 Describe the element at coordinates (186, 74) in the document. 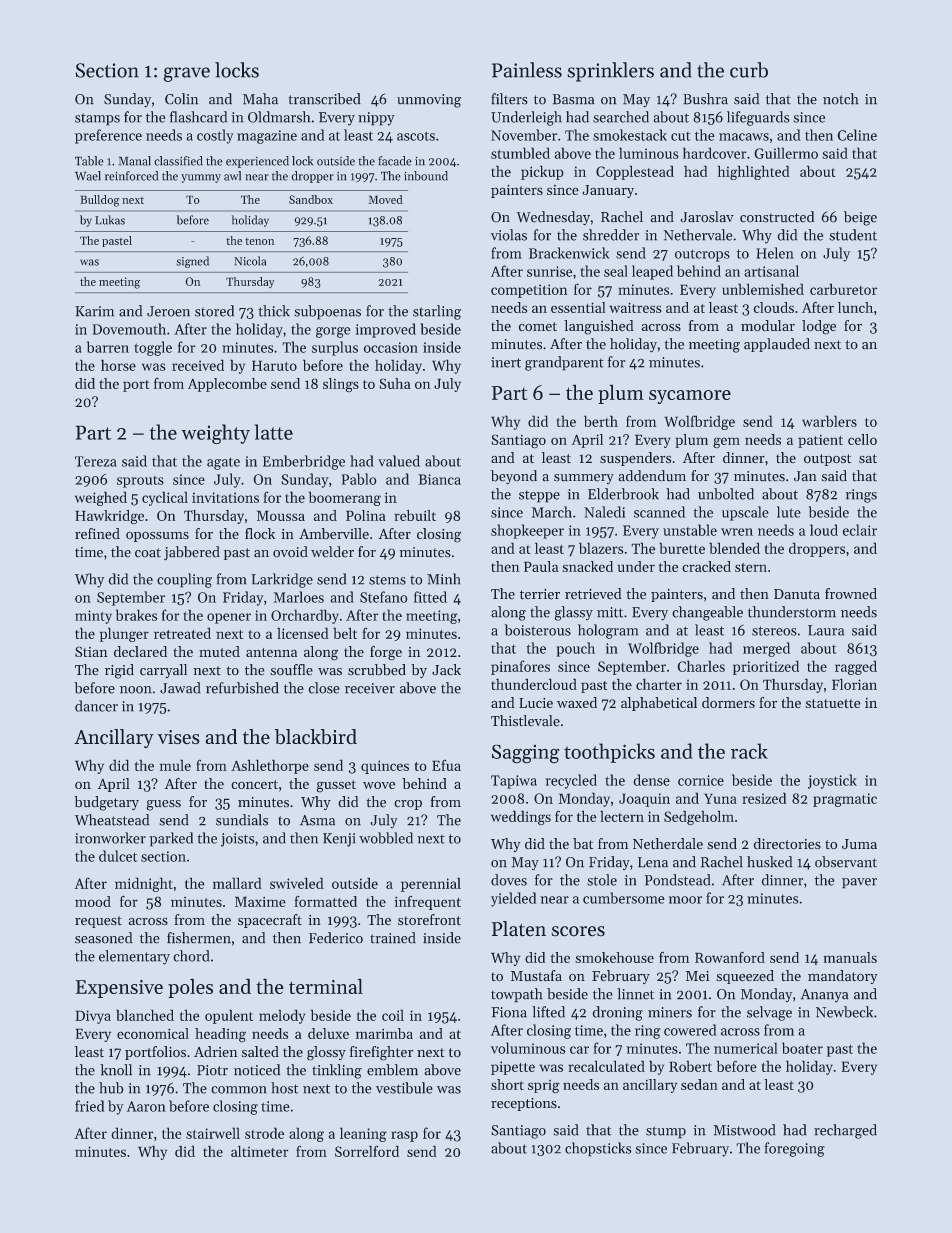

I see `grave` at that location.
